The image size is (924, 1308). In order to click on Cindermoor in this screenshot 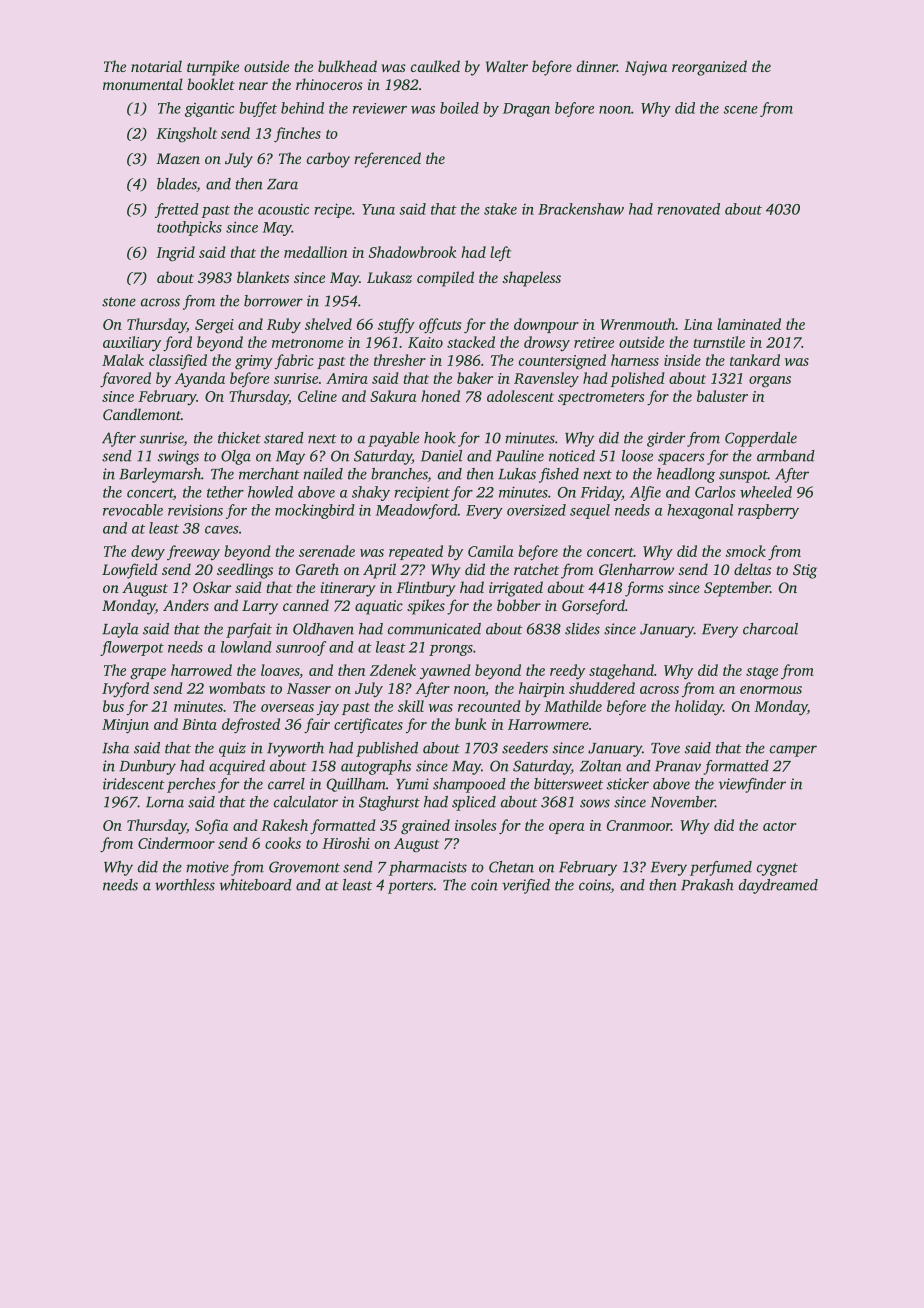, I will do `click(176, 843)`.
